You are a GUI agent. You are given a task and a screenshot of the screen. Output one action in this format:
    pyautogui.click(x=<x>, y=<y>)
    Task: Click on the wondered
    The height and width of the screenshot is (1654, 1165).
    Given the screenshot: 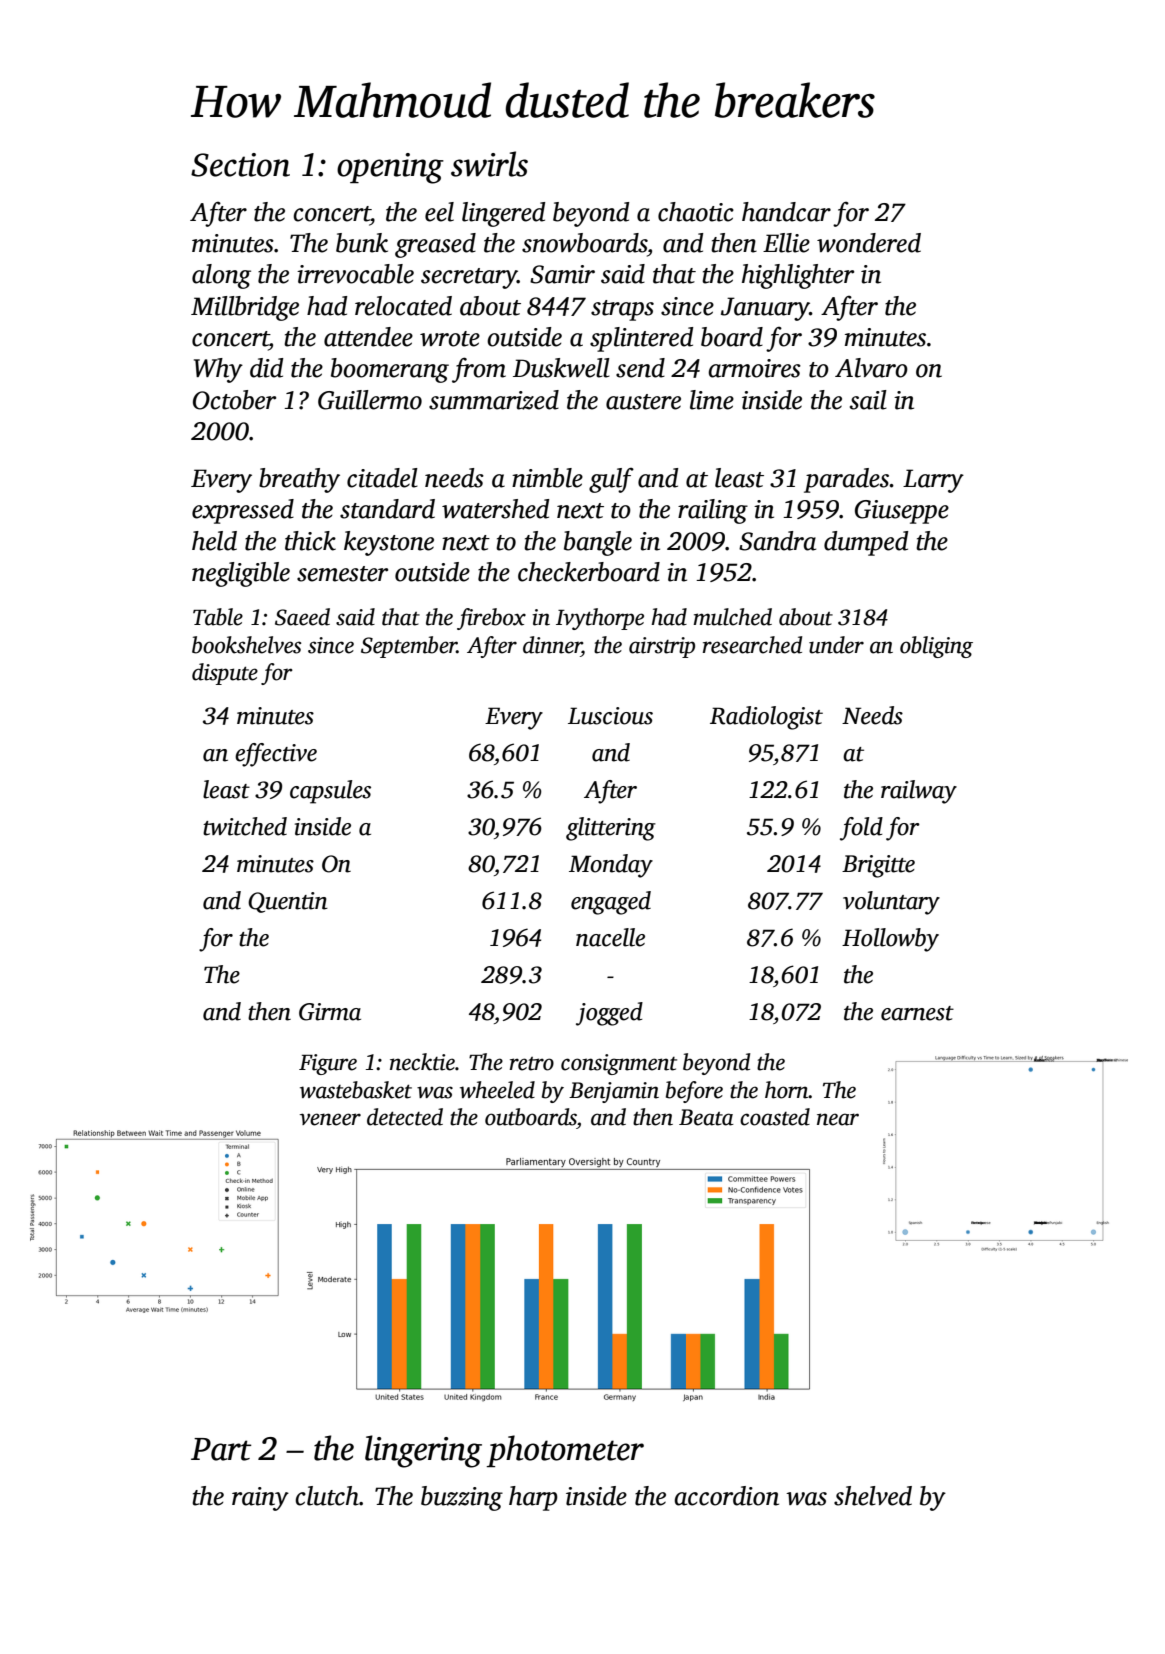 What is the action you would take?
    pyautogui.click(x=869, y=243)
